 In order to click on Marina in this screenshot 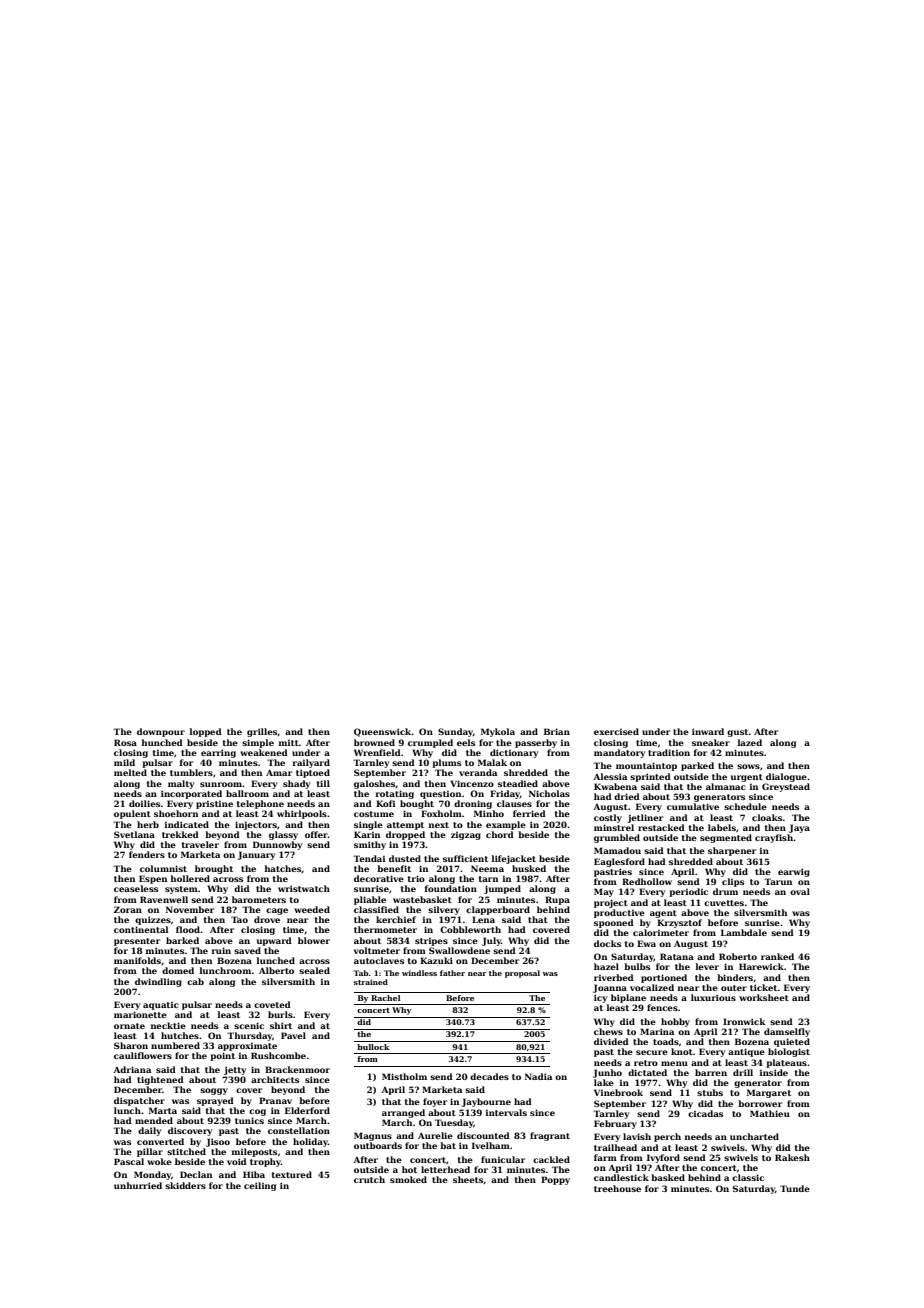, I will do `click(657, 1031)`.
